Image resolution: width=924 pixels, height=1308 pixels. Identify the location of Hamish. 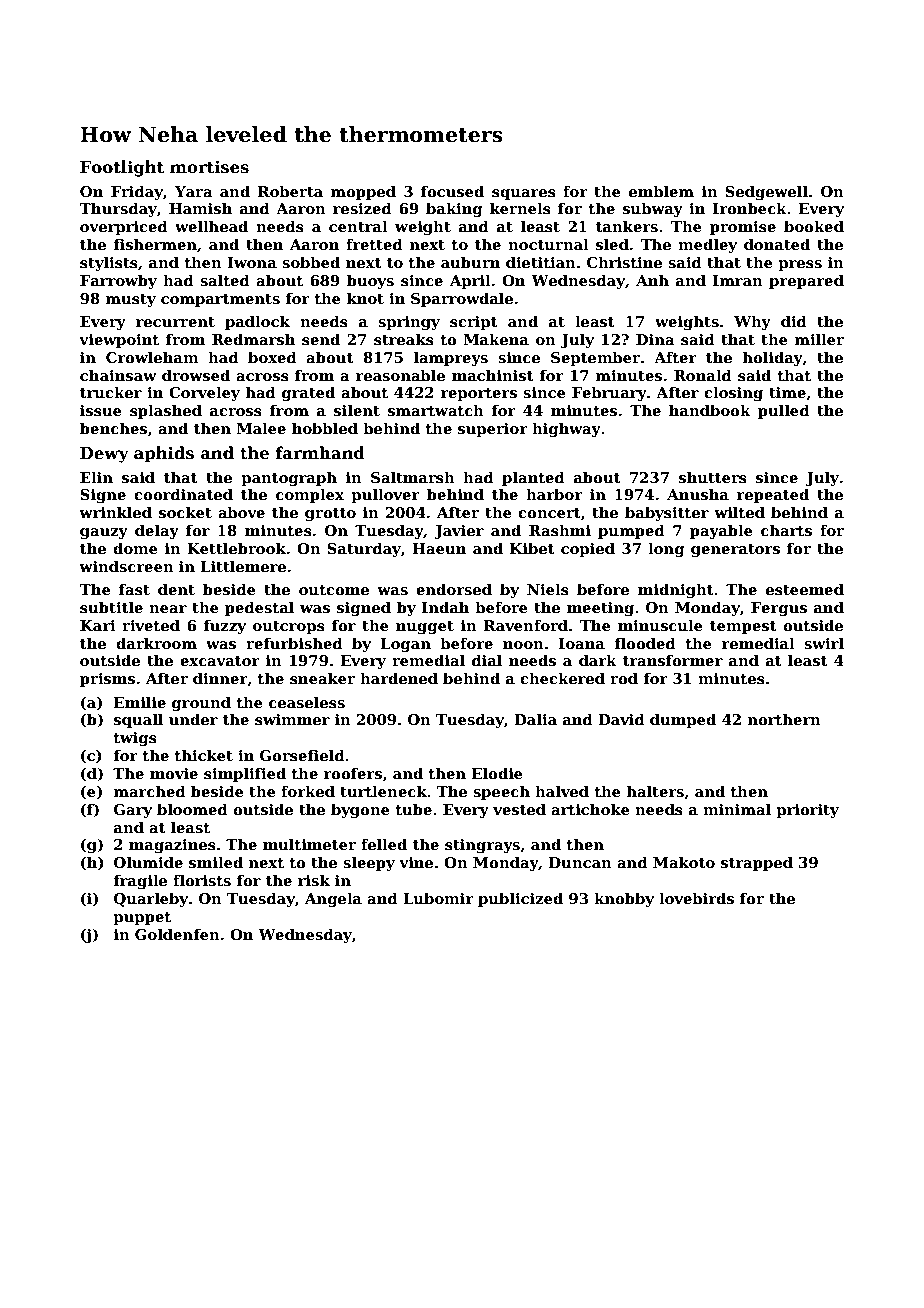
(200, 208).
